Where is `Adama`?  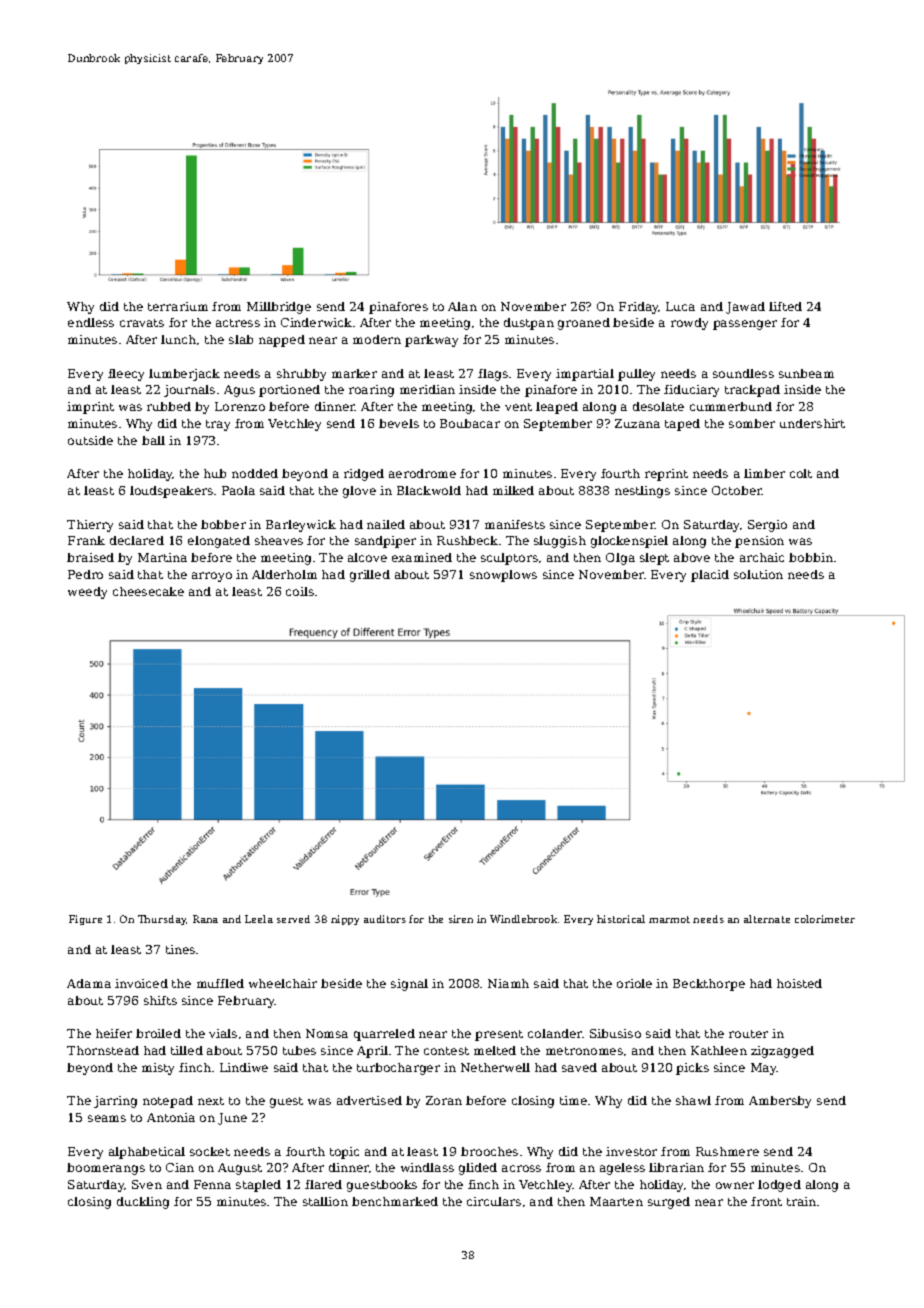 Adama is located at coordinates (89, 983).
